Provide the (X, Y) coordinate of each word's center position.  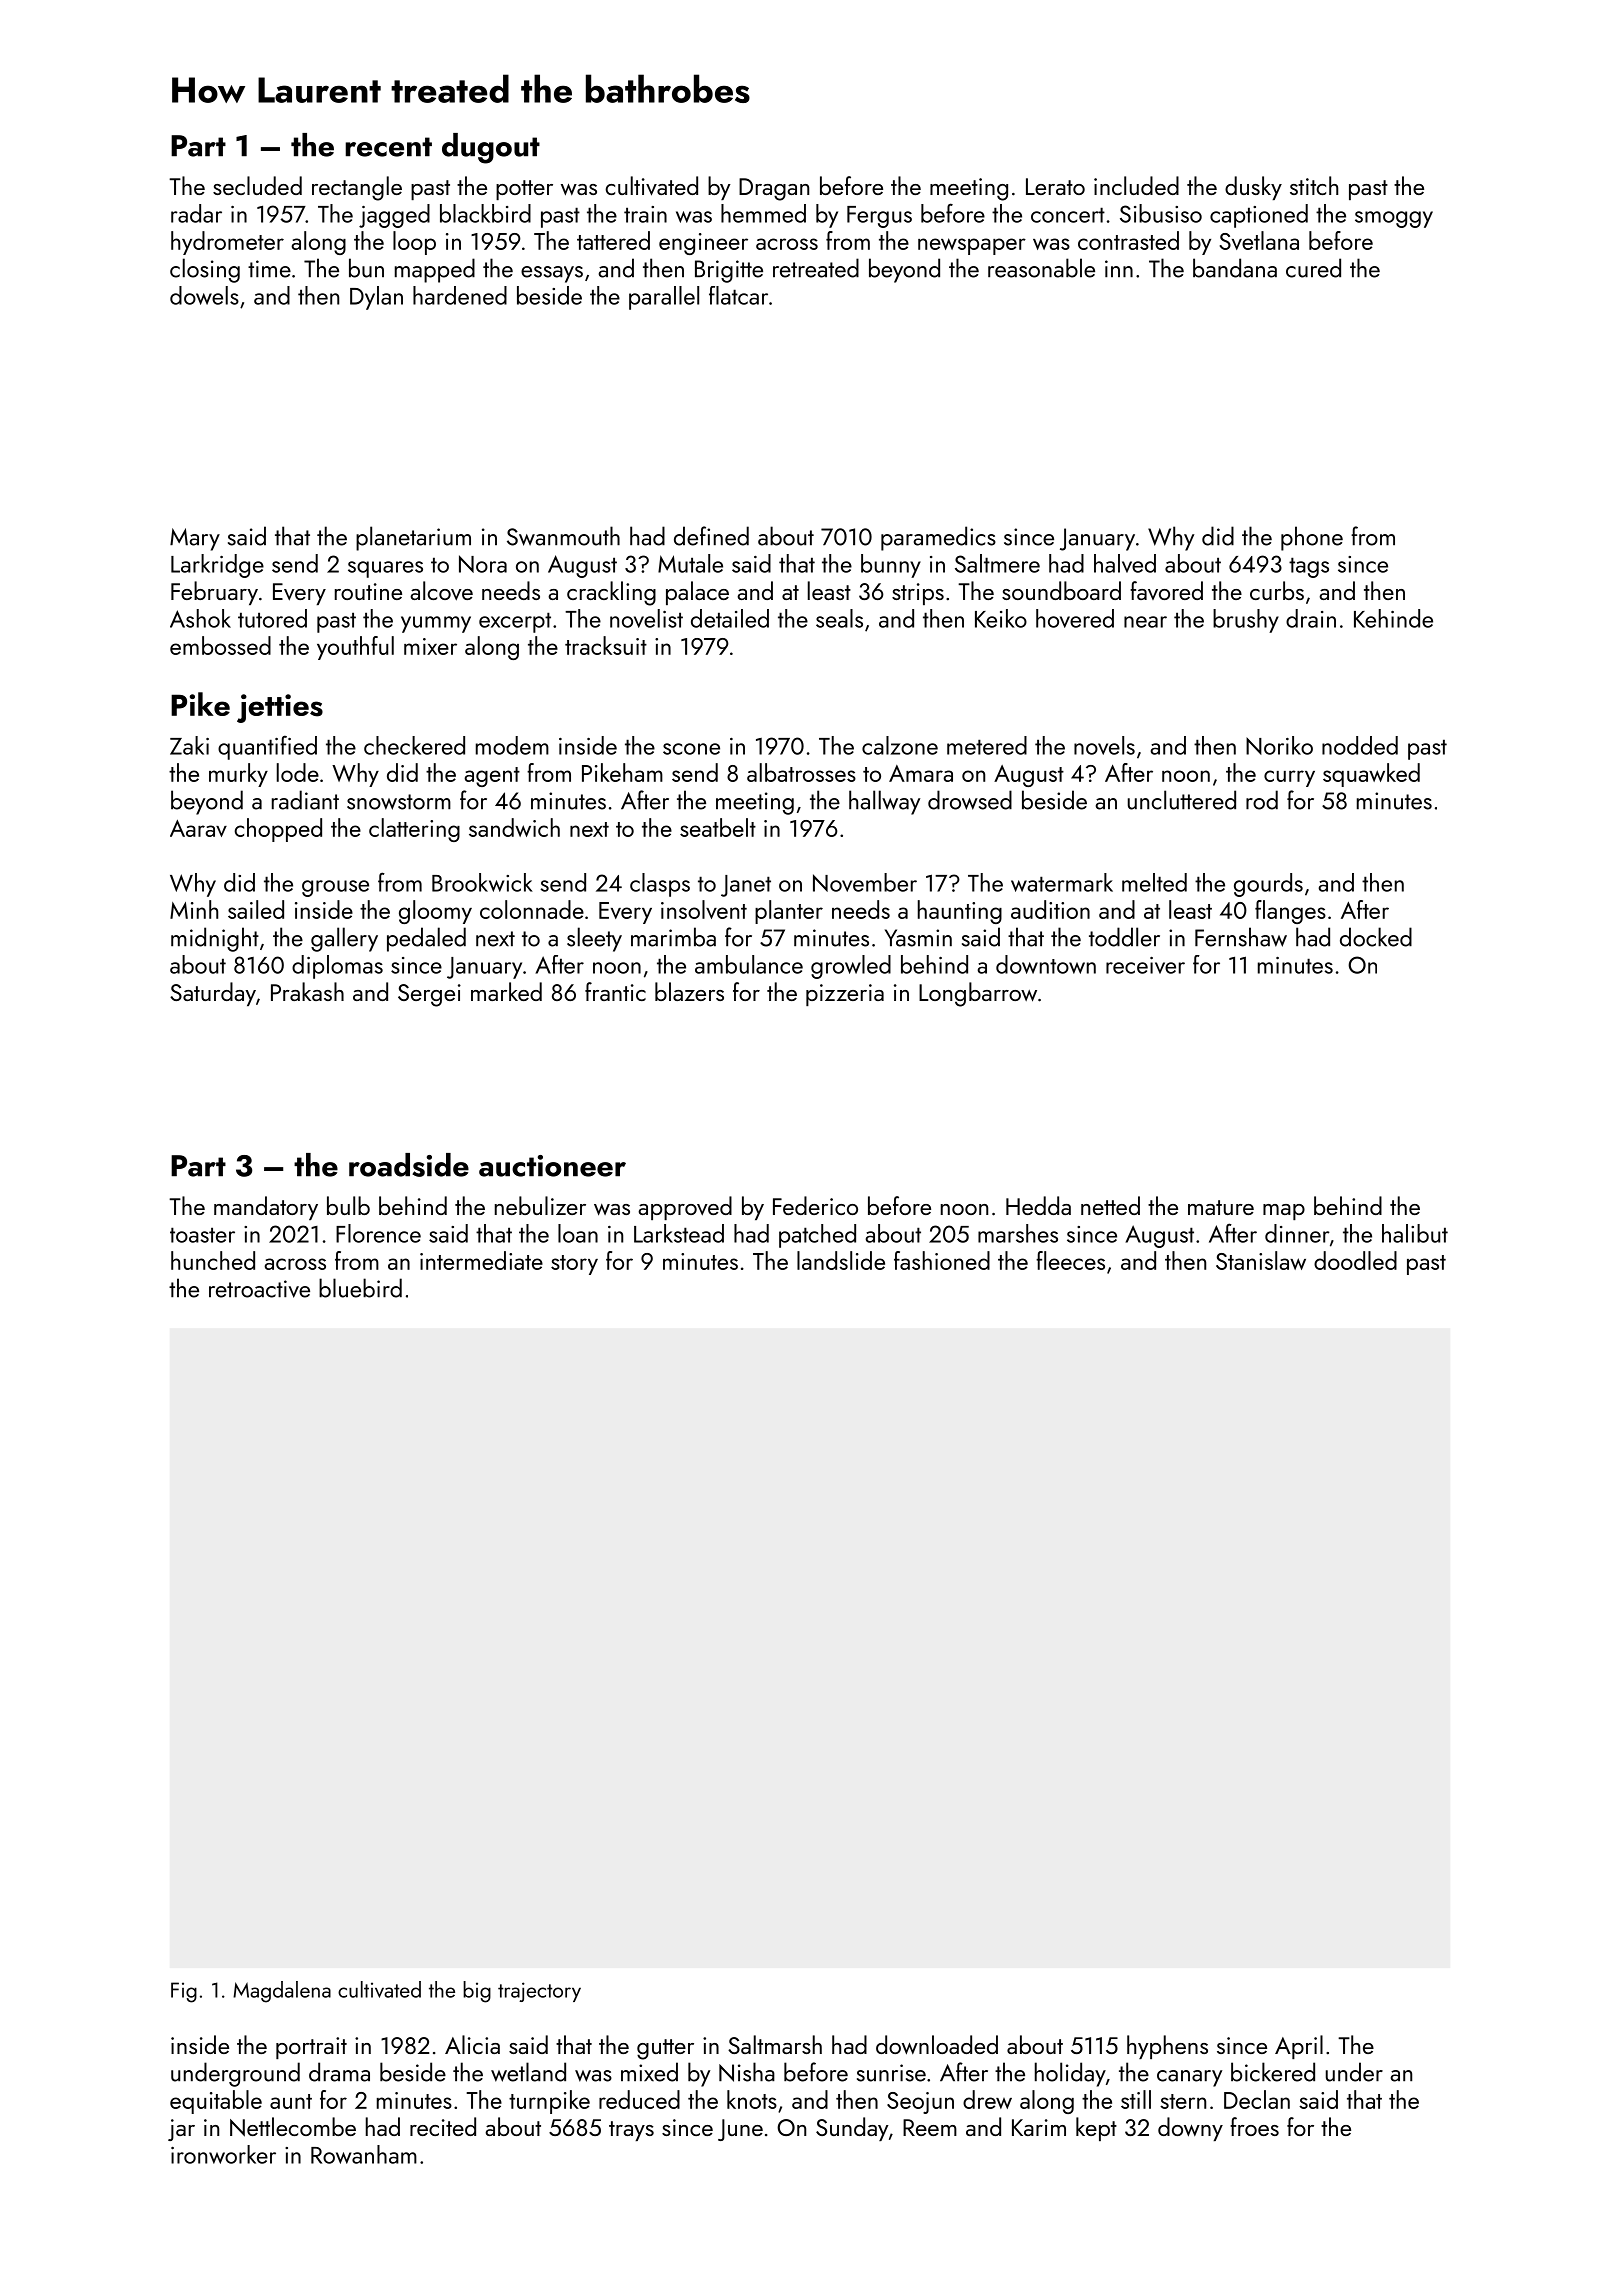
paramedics (938, 538)
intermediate (481, 1260)
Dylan (376, 298)
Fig (184, 1992)
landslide (841, 1260)
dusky (1253, 188)
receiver (1145, 965)
